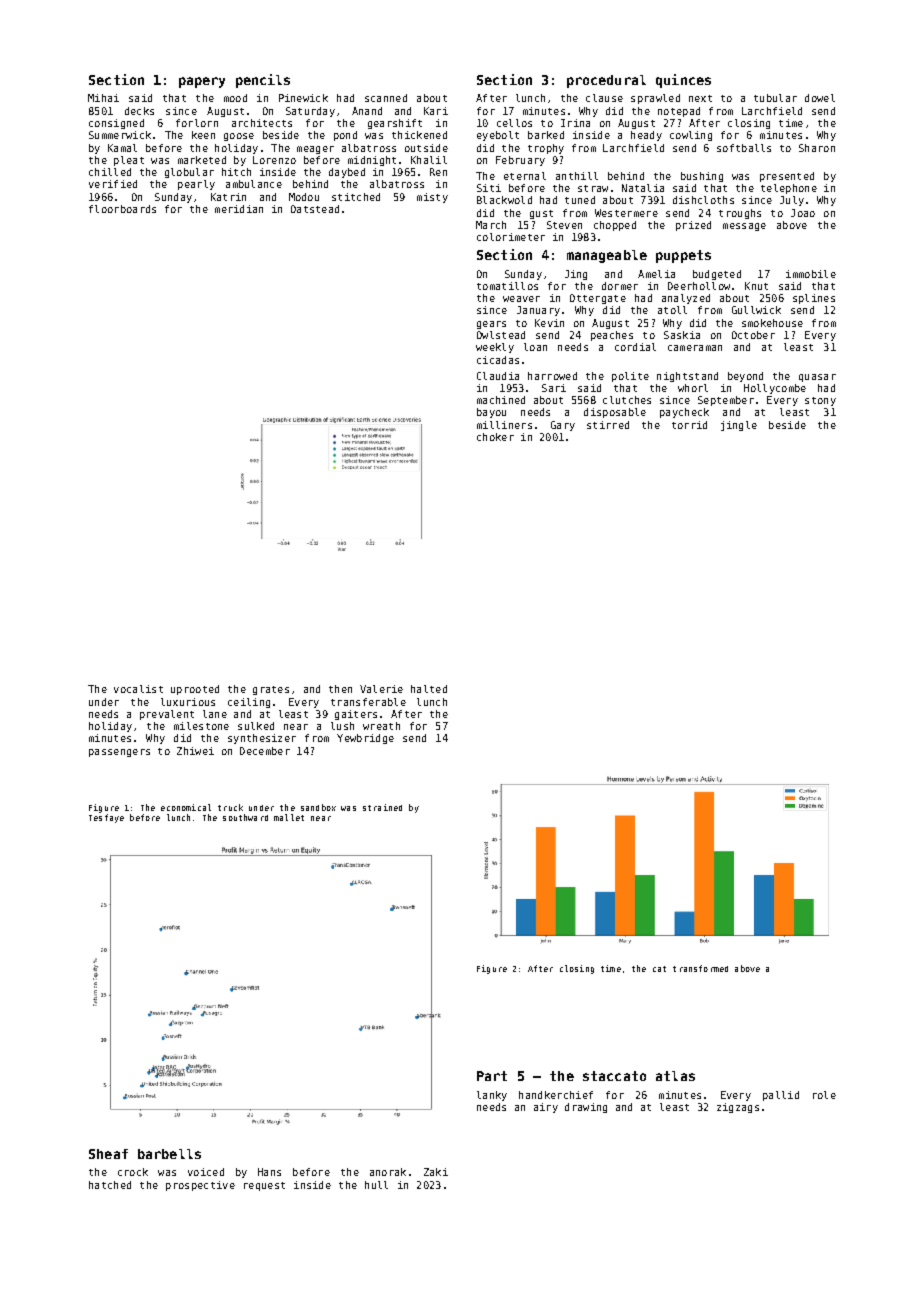  Describe the element at coordinates (110, 1185) in the screenshot. I see `hatched` at that location.
